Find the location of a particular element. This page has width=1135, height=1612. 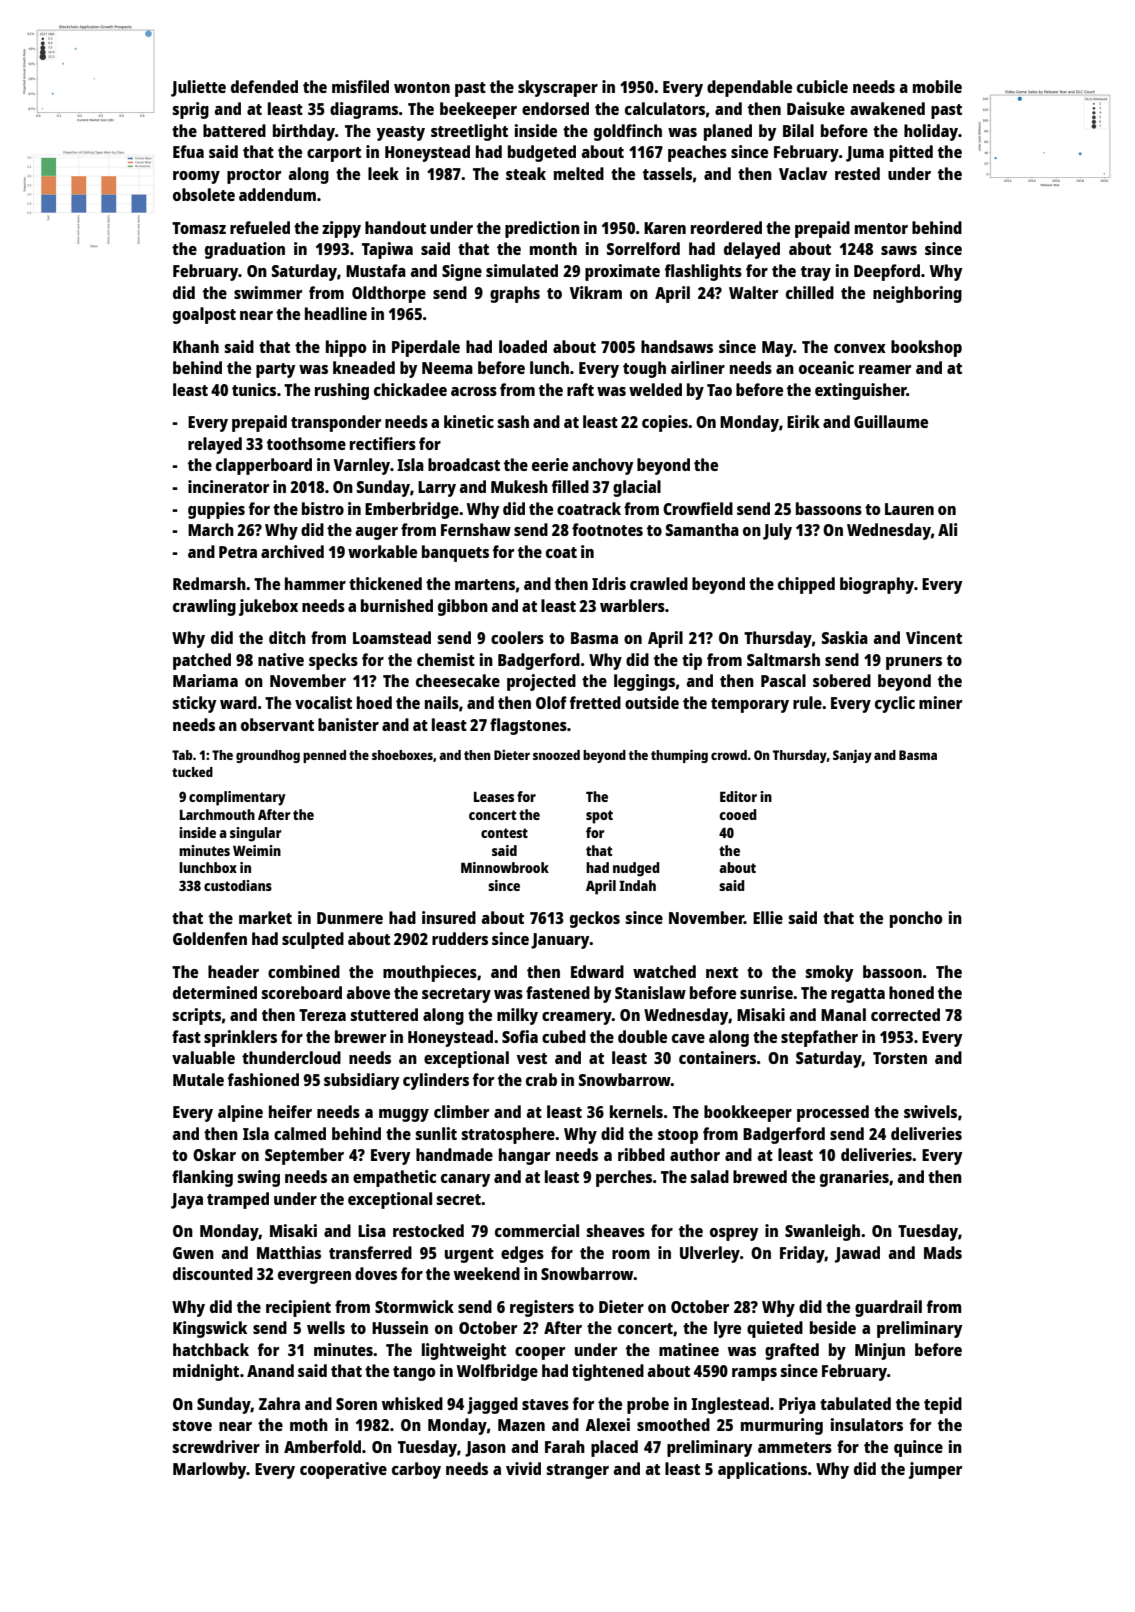

prediction is located at coordinates (542, 229).
